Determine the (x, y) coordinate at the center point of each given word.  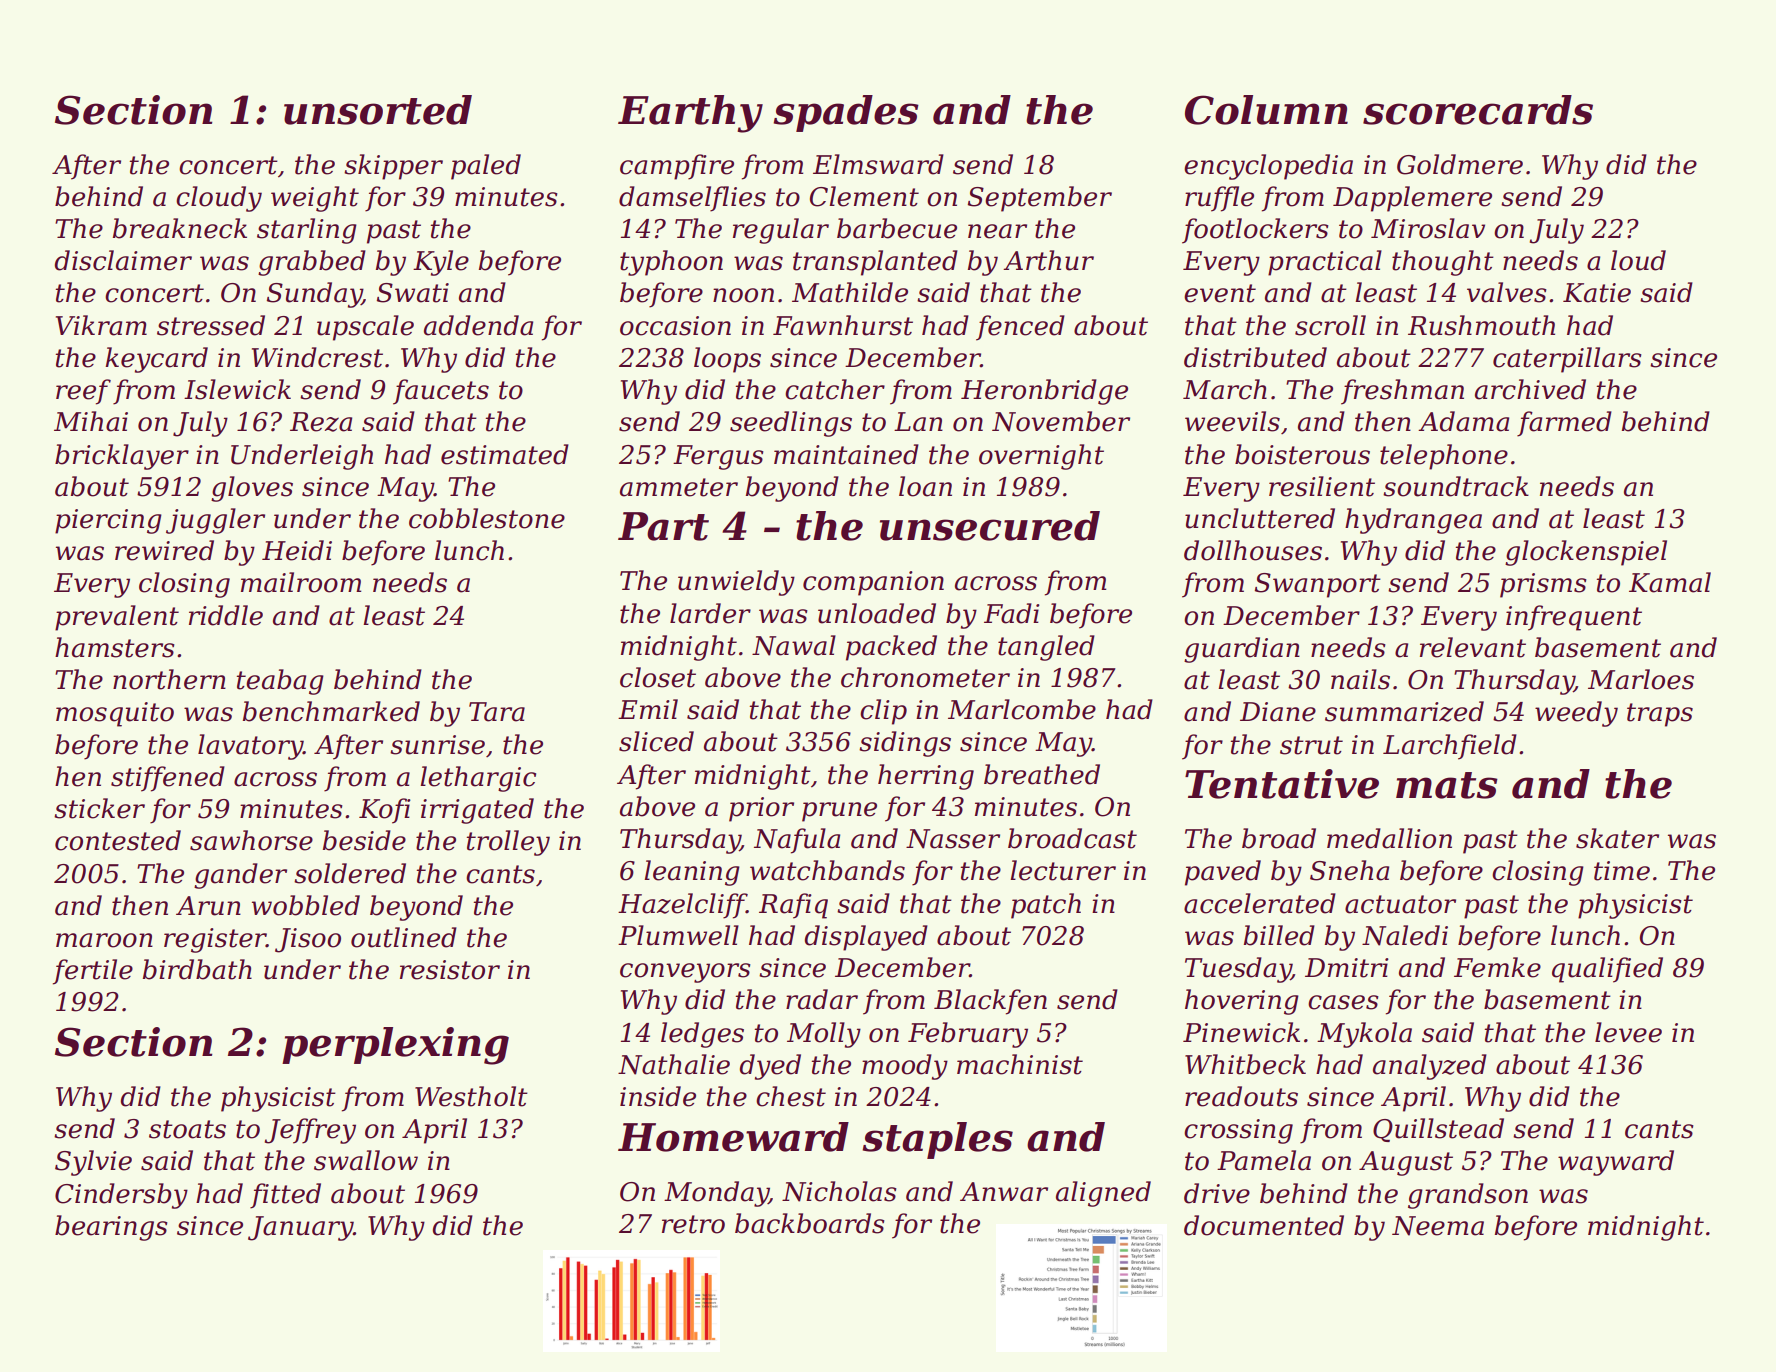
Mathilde (850, 292)
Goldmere (1460, 164)
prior (761, 809)
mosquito (115, 714)
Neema (1438, 1226)
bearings (111, 1228)
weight (315, 199)
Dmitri (1347, 968)
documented (1264, 1225)
